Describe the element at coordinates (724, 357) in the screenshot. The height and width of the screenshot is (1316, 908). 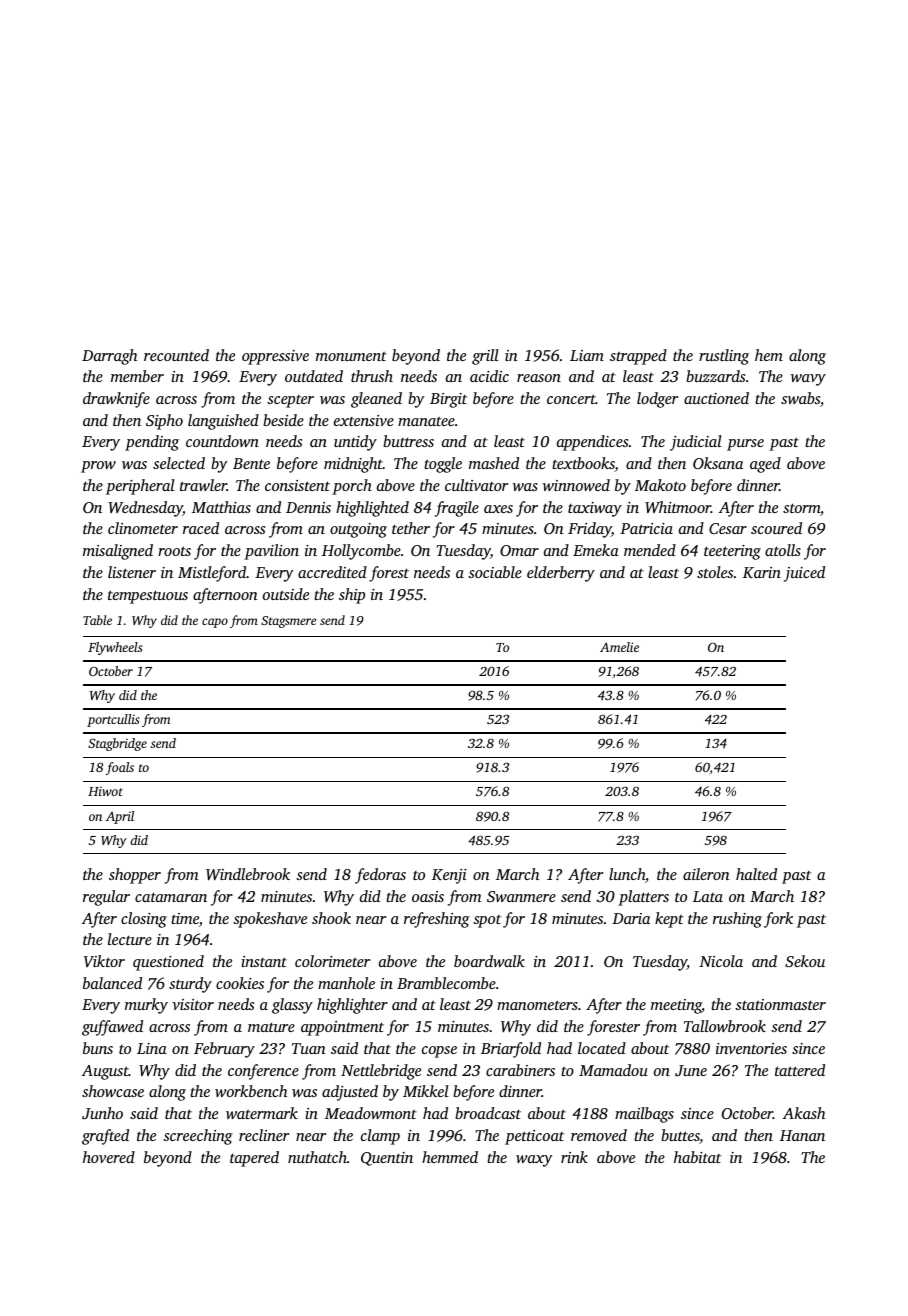
I see `rustling` at that location.
